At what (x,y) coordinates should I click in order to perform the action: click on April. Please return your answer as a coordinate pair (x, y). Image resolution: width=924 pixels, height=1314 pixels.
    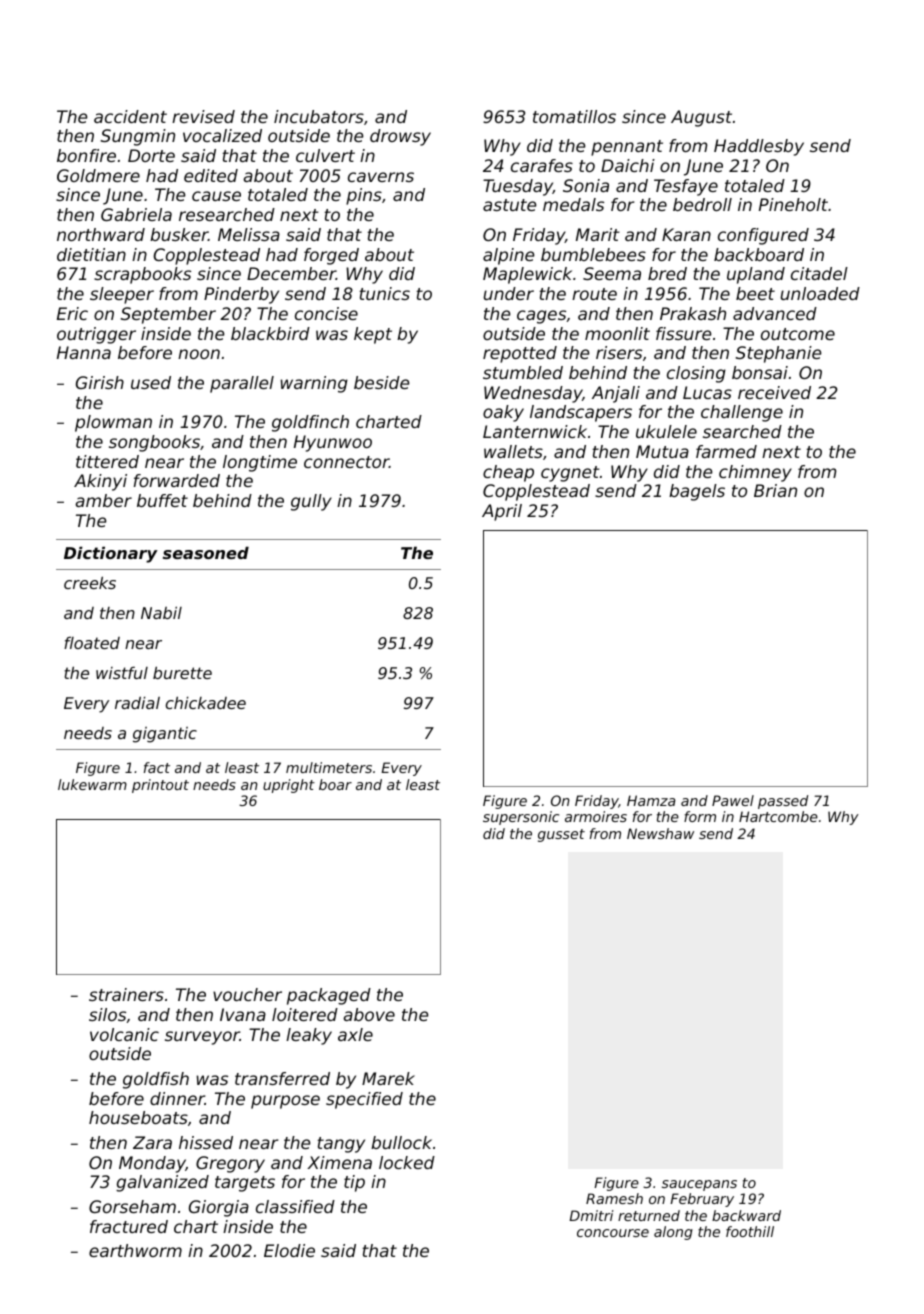
    Looking at the image, I should click on (502, 512).
